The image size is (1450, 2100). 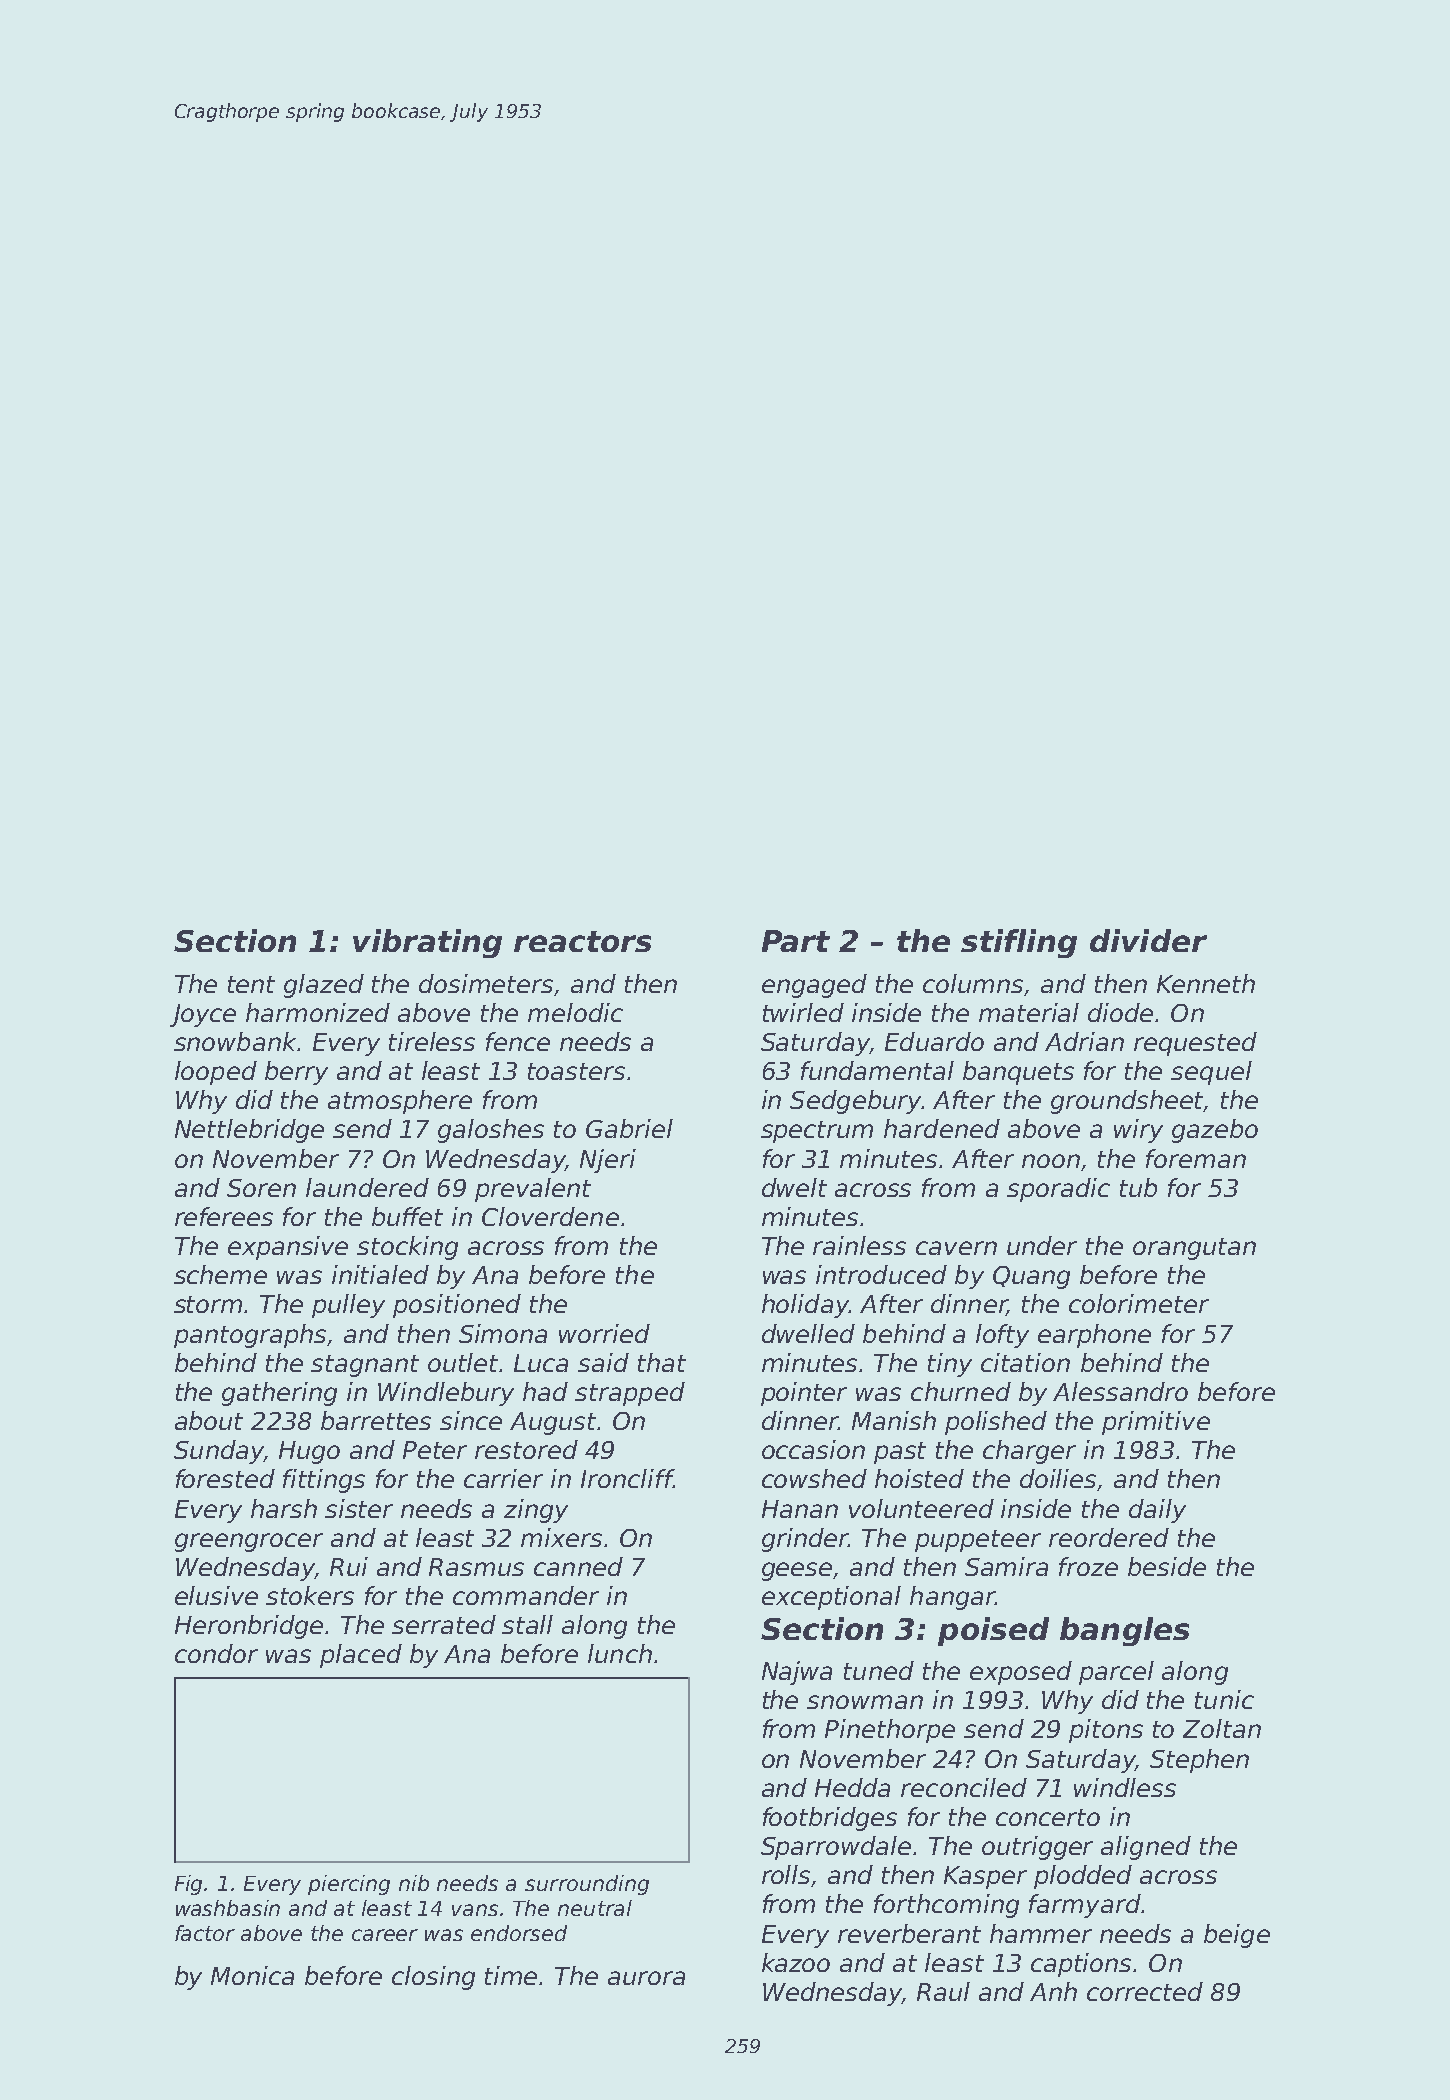 I want to click on condor, so click(x=216, y=1653).
